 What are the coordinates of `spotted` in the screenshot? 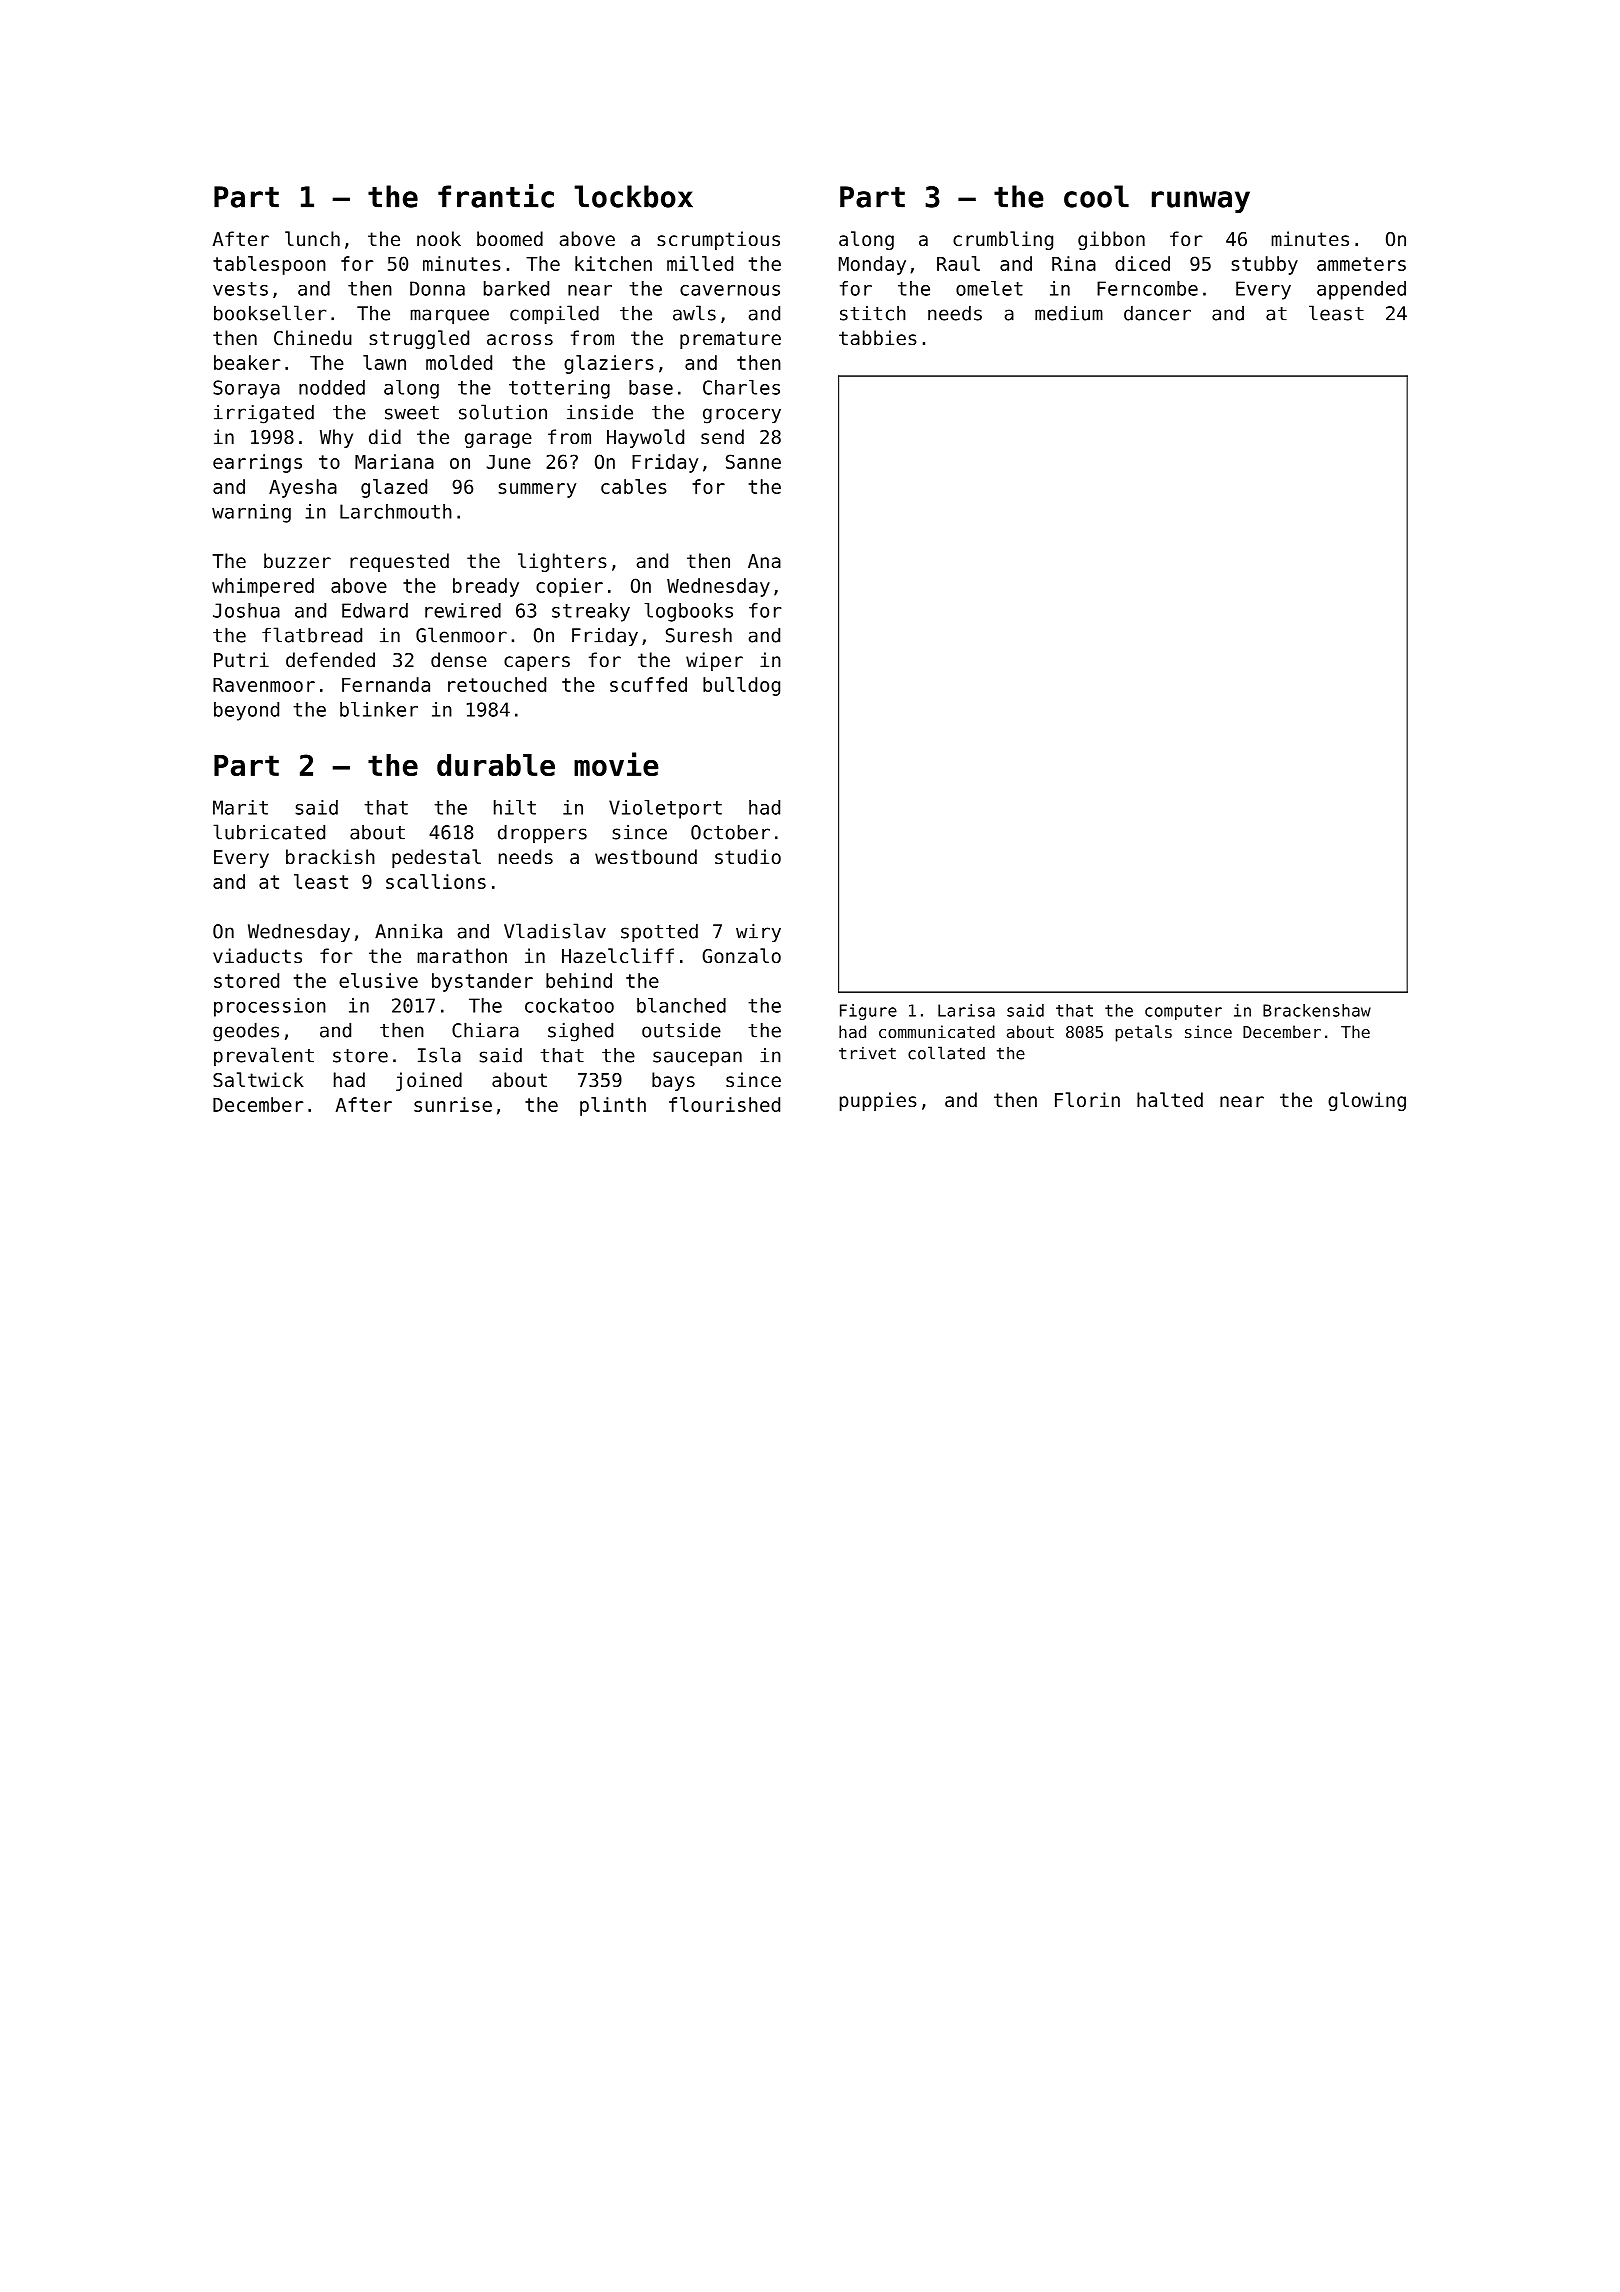 It's located at (659, 933).
